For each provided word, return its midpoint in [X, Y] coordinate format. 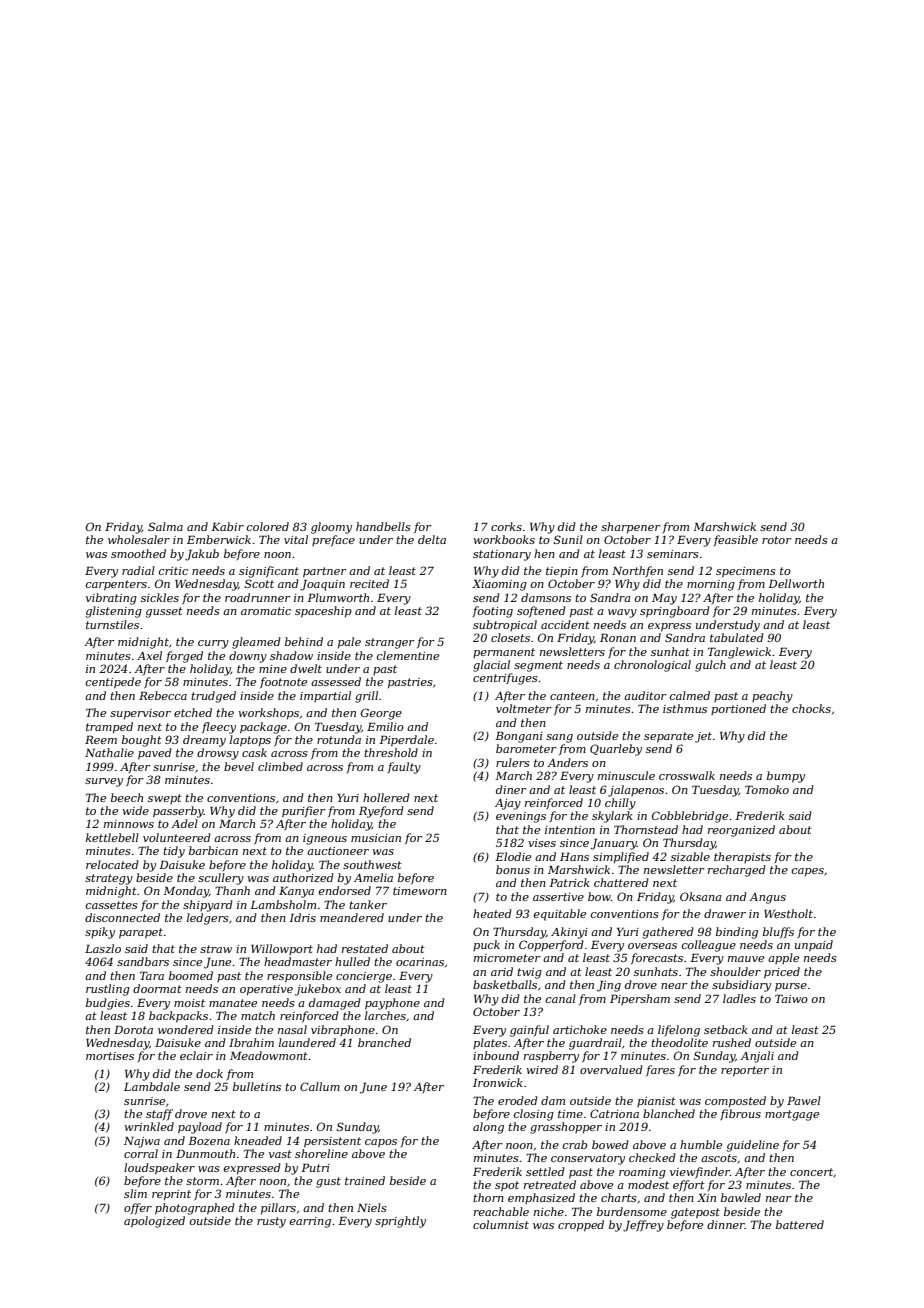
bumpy [786, 777]
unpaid [814, 946]
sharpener [631, 528]
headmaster [298, 961]
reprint [171, 1195]
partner [325, 572]
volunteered [177, 837]
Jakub [202, 555]
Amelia [373, 877]
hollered [386, 797]
